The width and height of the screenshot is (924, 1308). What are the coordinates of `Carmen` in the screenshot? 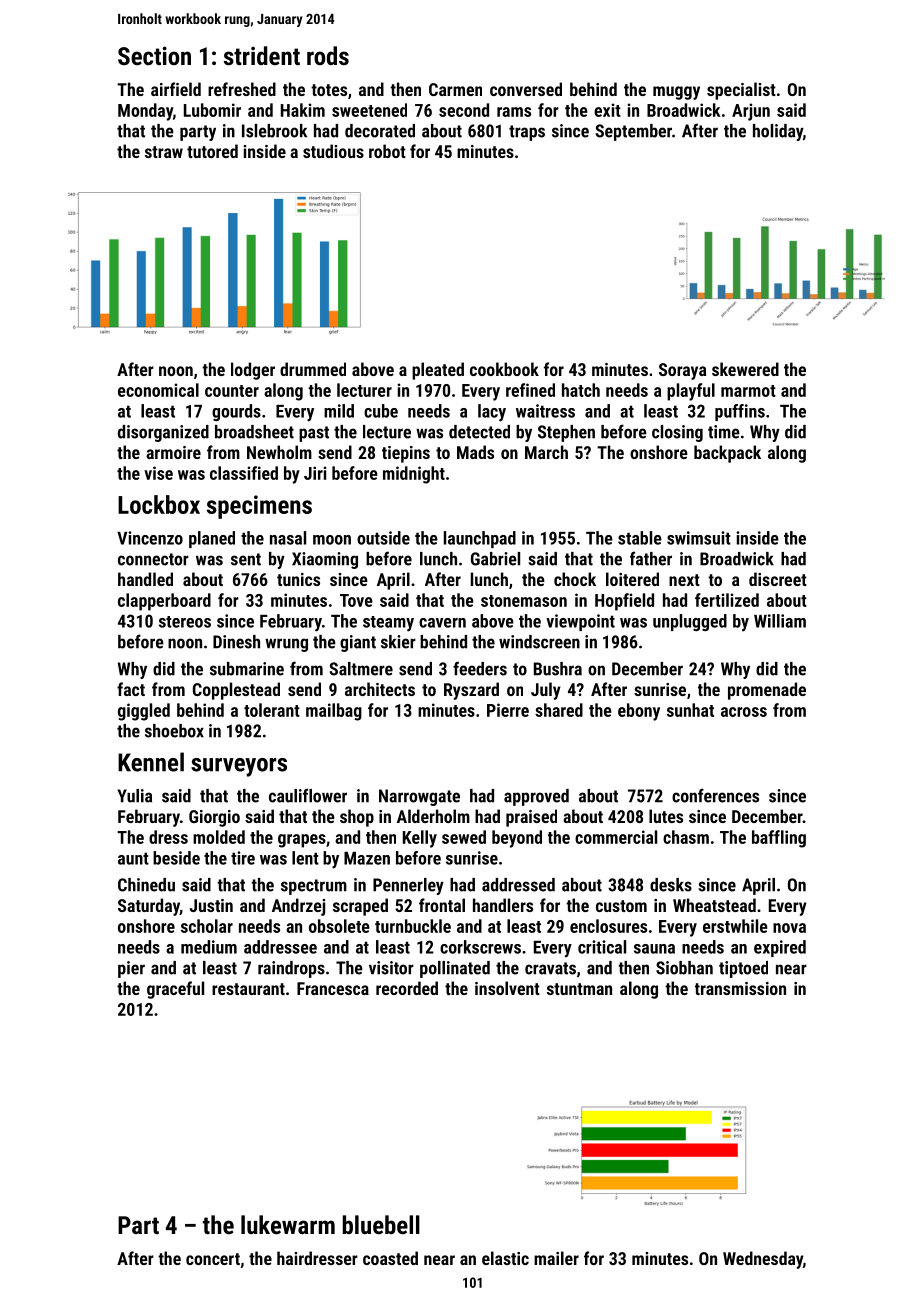 It's located at (455, 89).
